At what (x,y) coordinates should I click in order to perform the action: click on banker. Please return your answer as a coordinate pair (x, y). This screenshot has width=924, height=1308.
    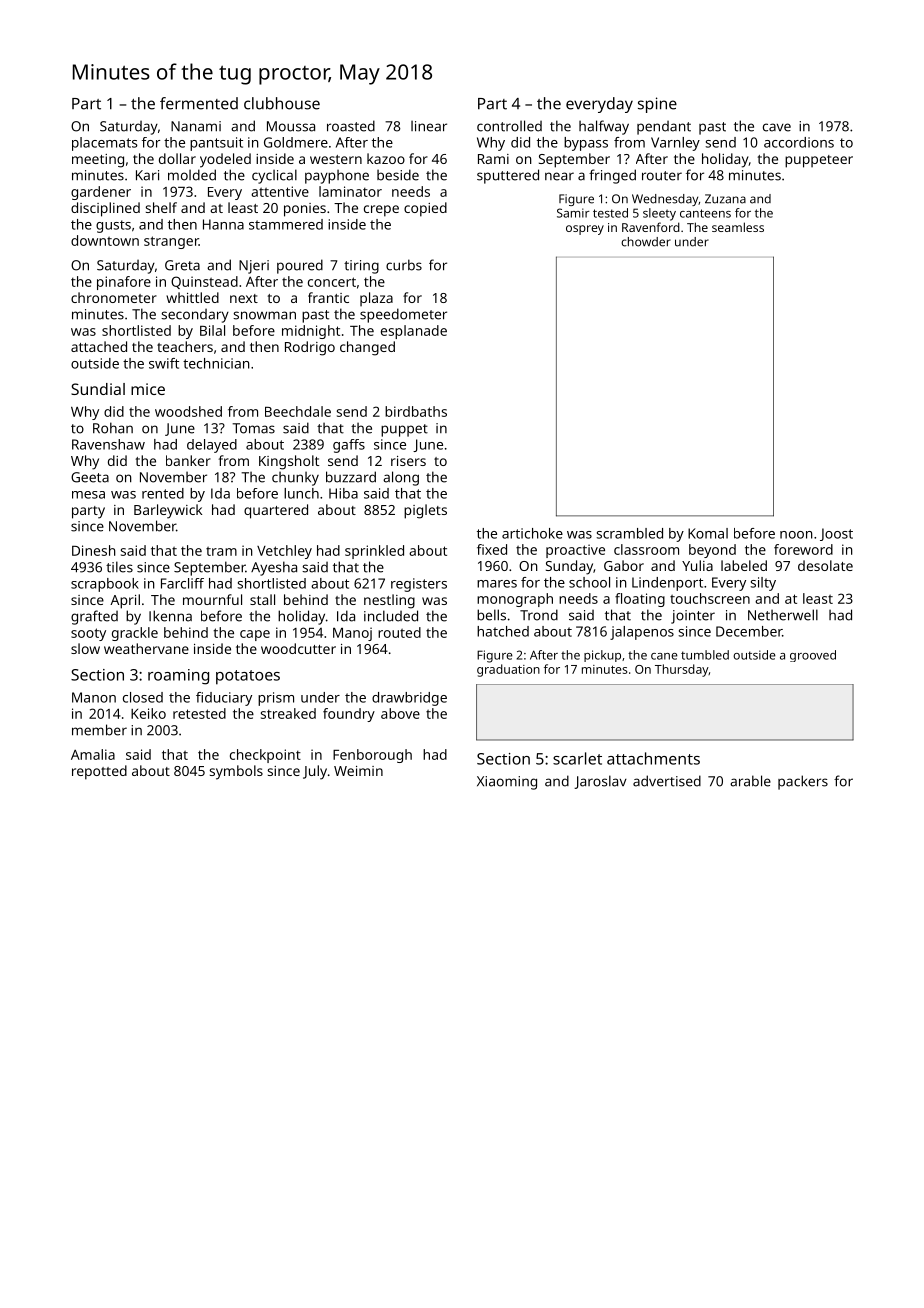
    Looking at the image, I should click on (188, 460).
